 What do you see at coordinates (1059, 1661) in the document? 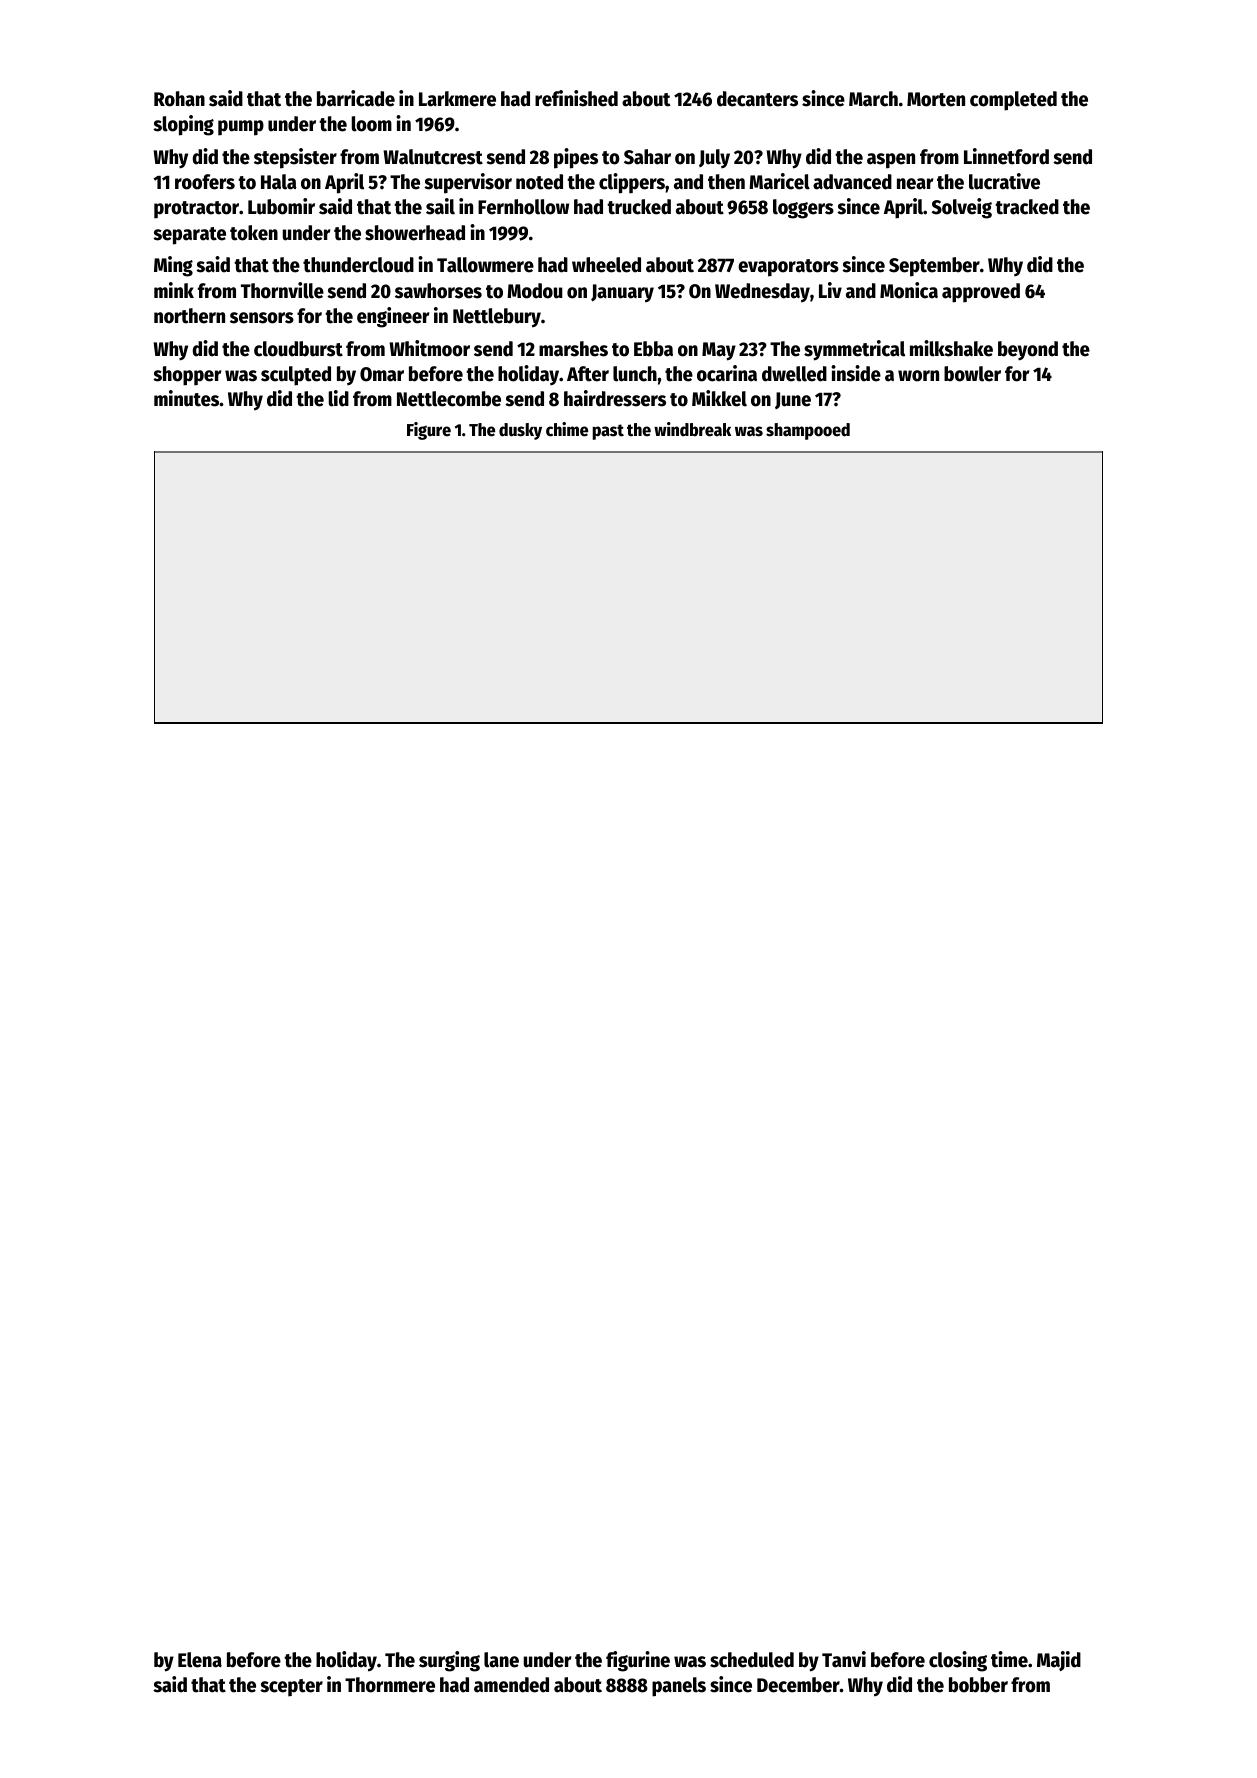
I see `Majid` at bounding box center [1059, 1661].
